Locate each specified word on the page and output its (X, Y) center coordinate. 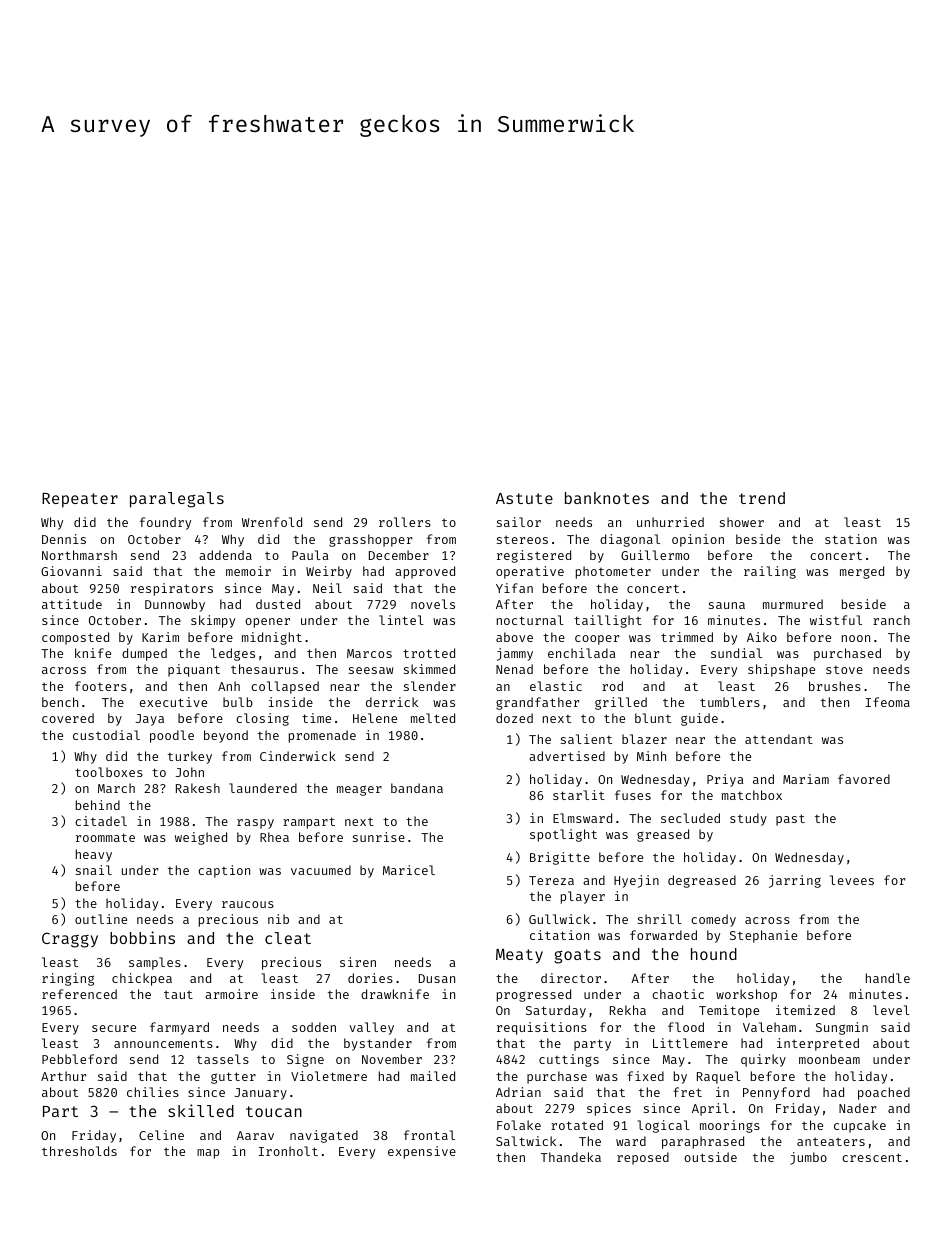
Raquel (719, 1077)
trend (762, 498)
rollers (405, 522)
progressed (534, 995)
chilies (153, 1092)
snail (94, 870)
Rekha (628, 1010)
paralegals (177, 500)
